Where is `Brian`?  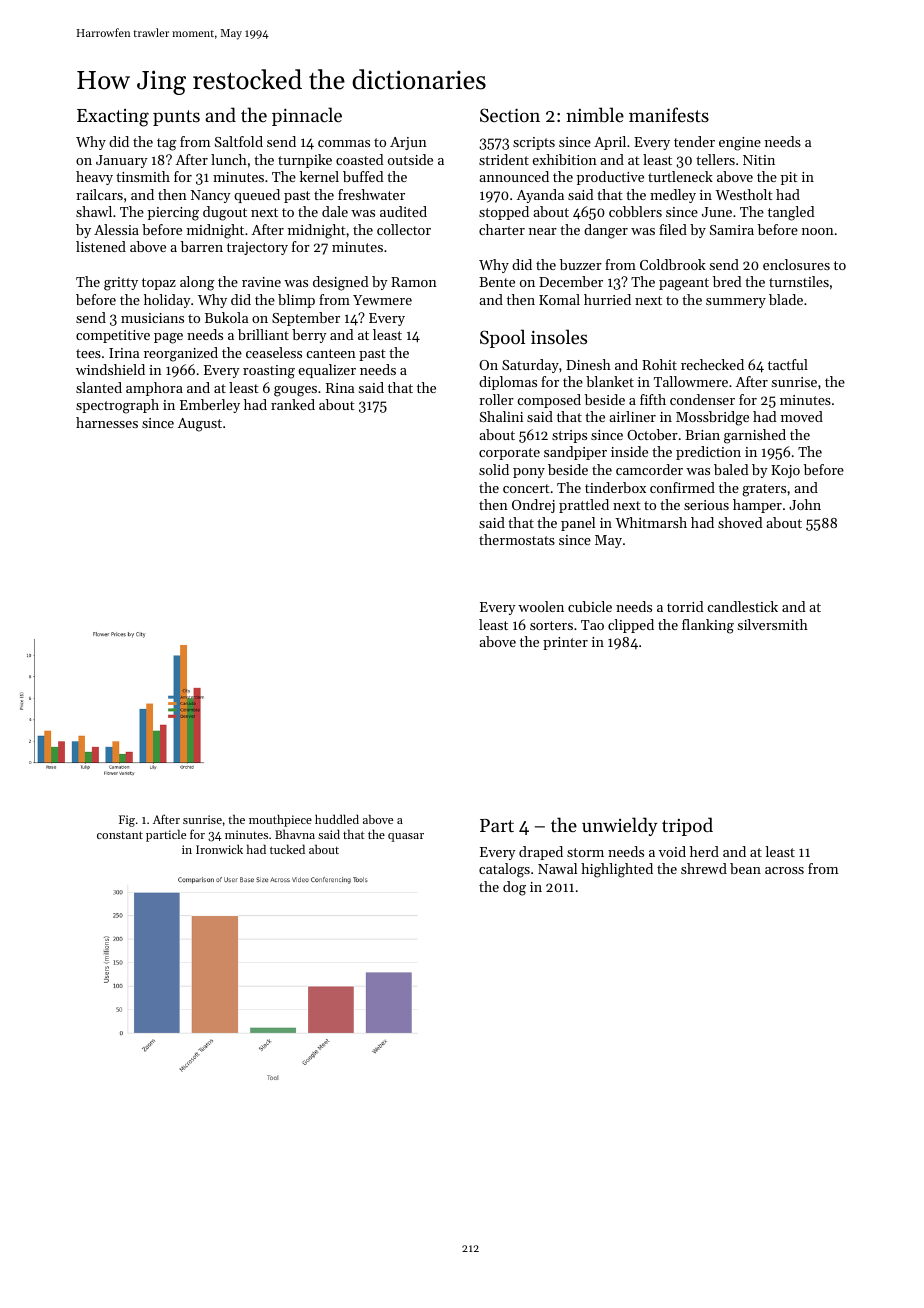
Brian is located at coordinates (702, 435).
